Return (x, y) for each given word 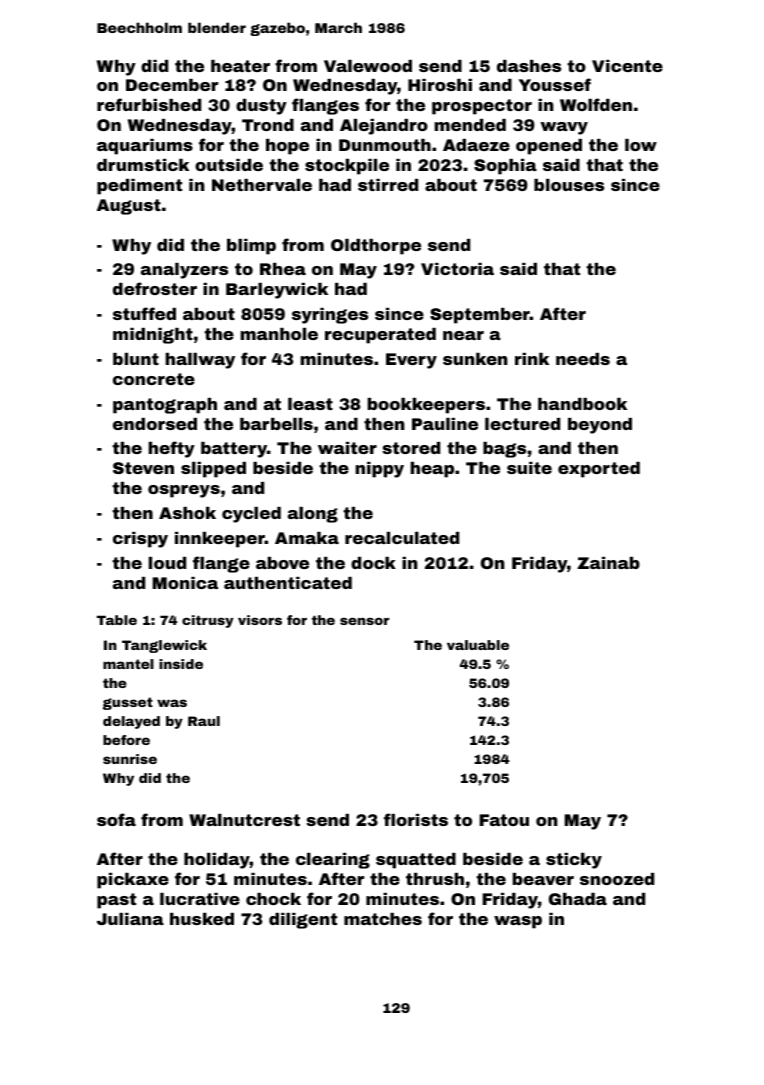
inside (181, 664)
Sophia (505, 167)
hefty (171, 449)
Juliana (130, 919)
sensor (364, 621)
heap (432, 470)
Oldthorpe (376, 247)
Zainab (608, 563)
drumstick (143, 165)
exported (599, 470)
